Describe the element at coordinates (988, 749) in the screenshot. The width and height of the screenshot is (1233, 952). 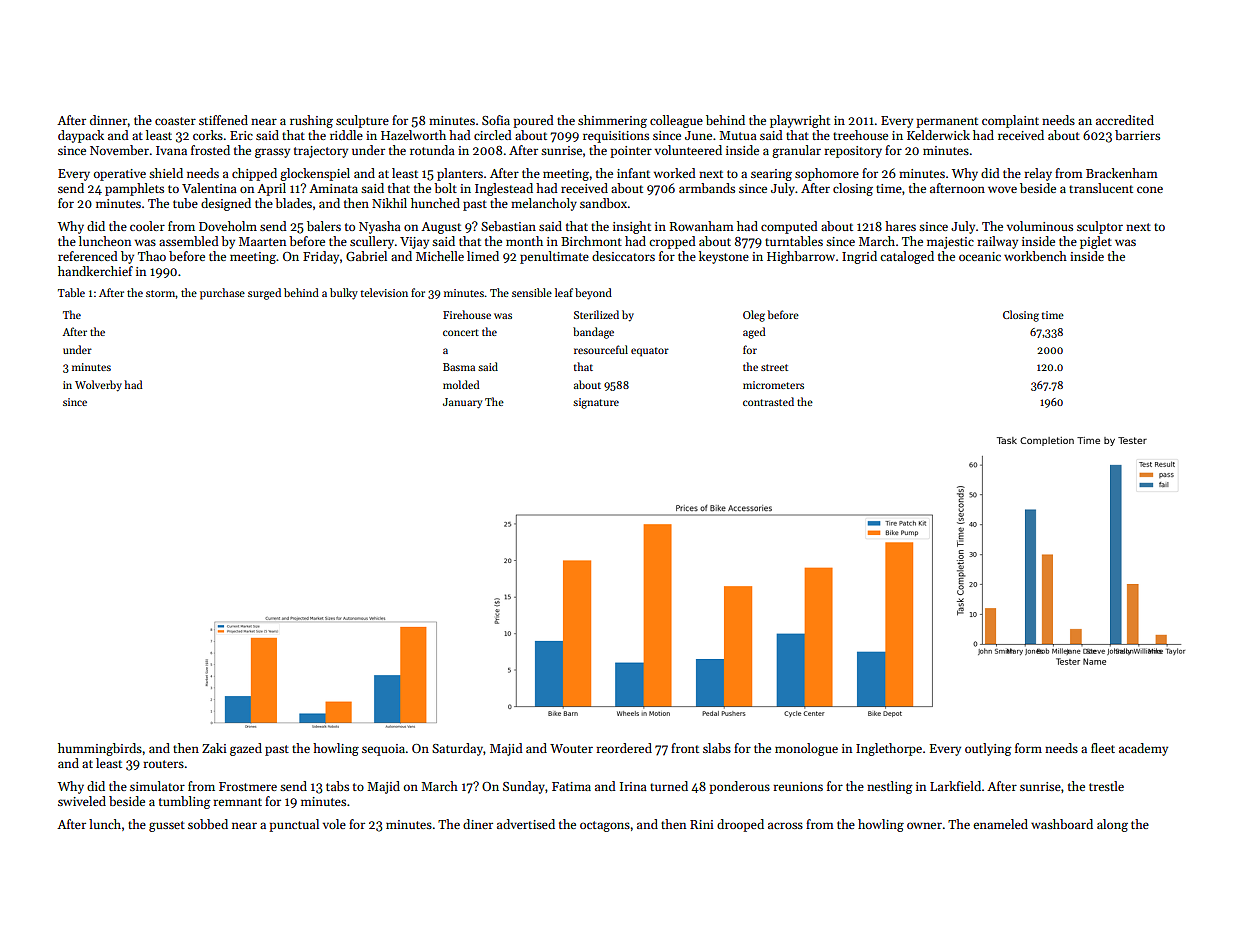
I see `outlying` at that location.
